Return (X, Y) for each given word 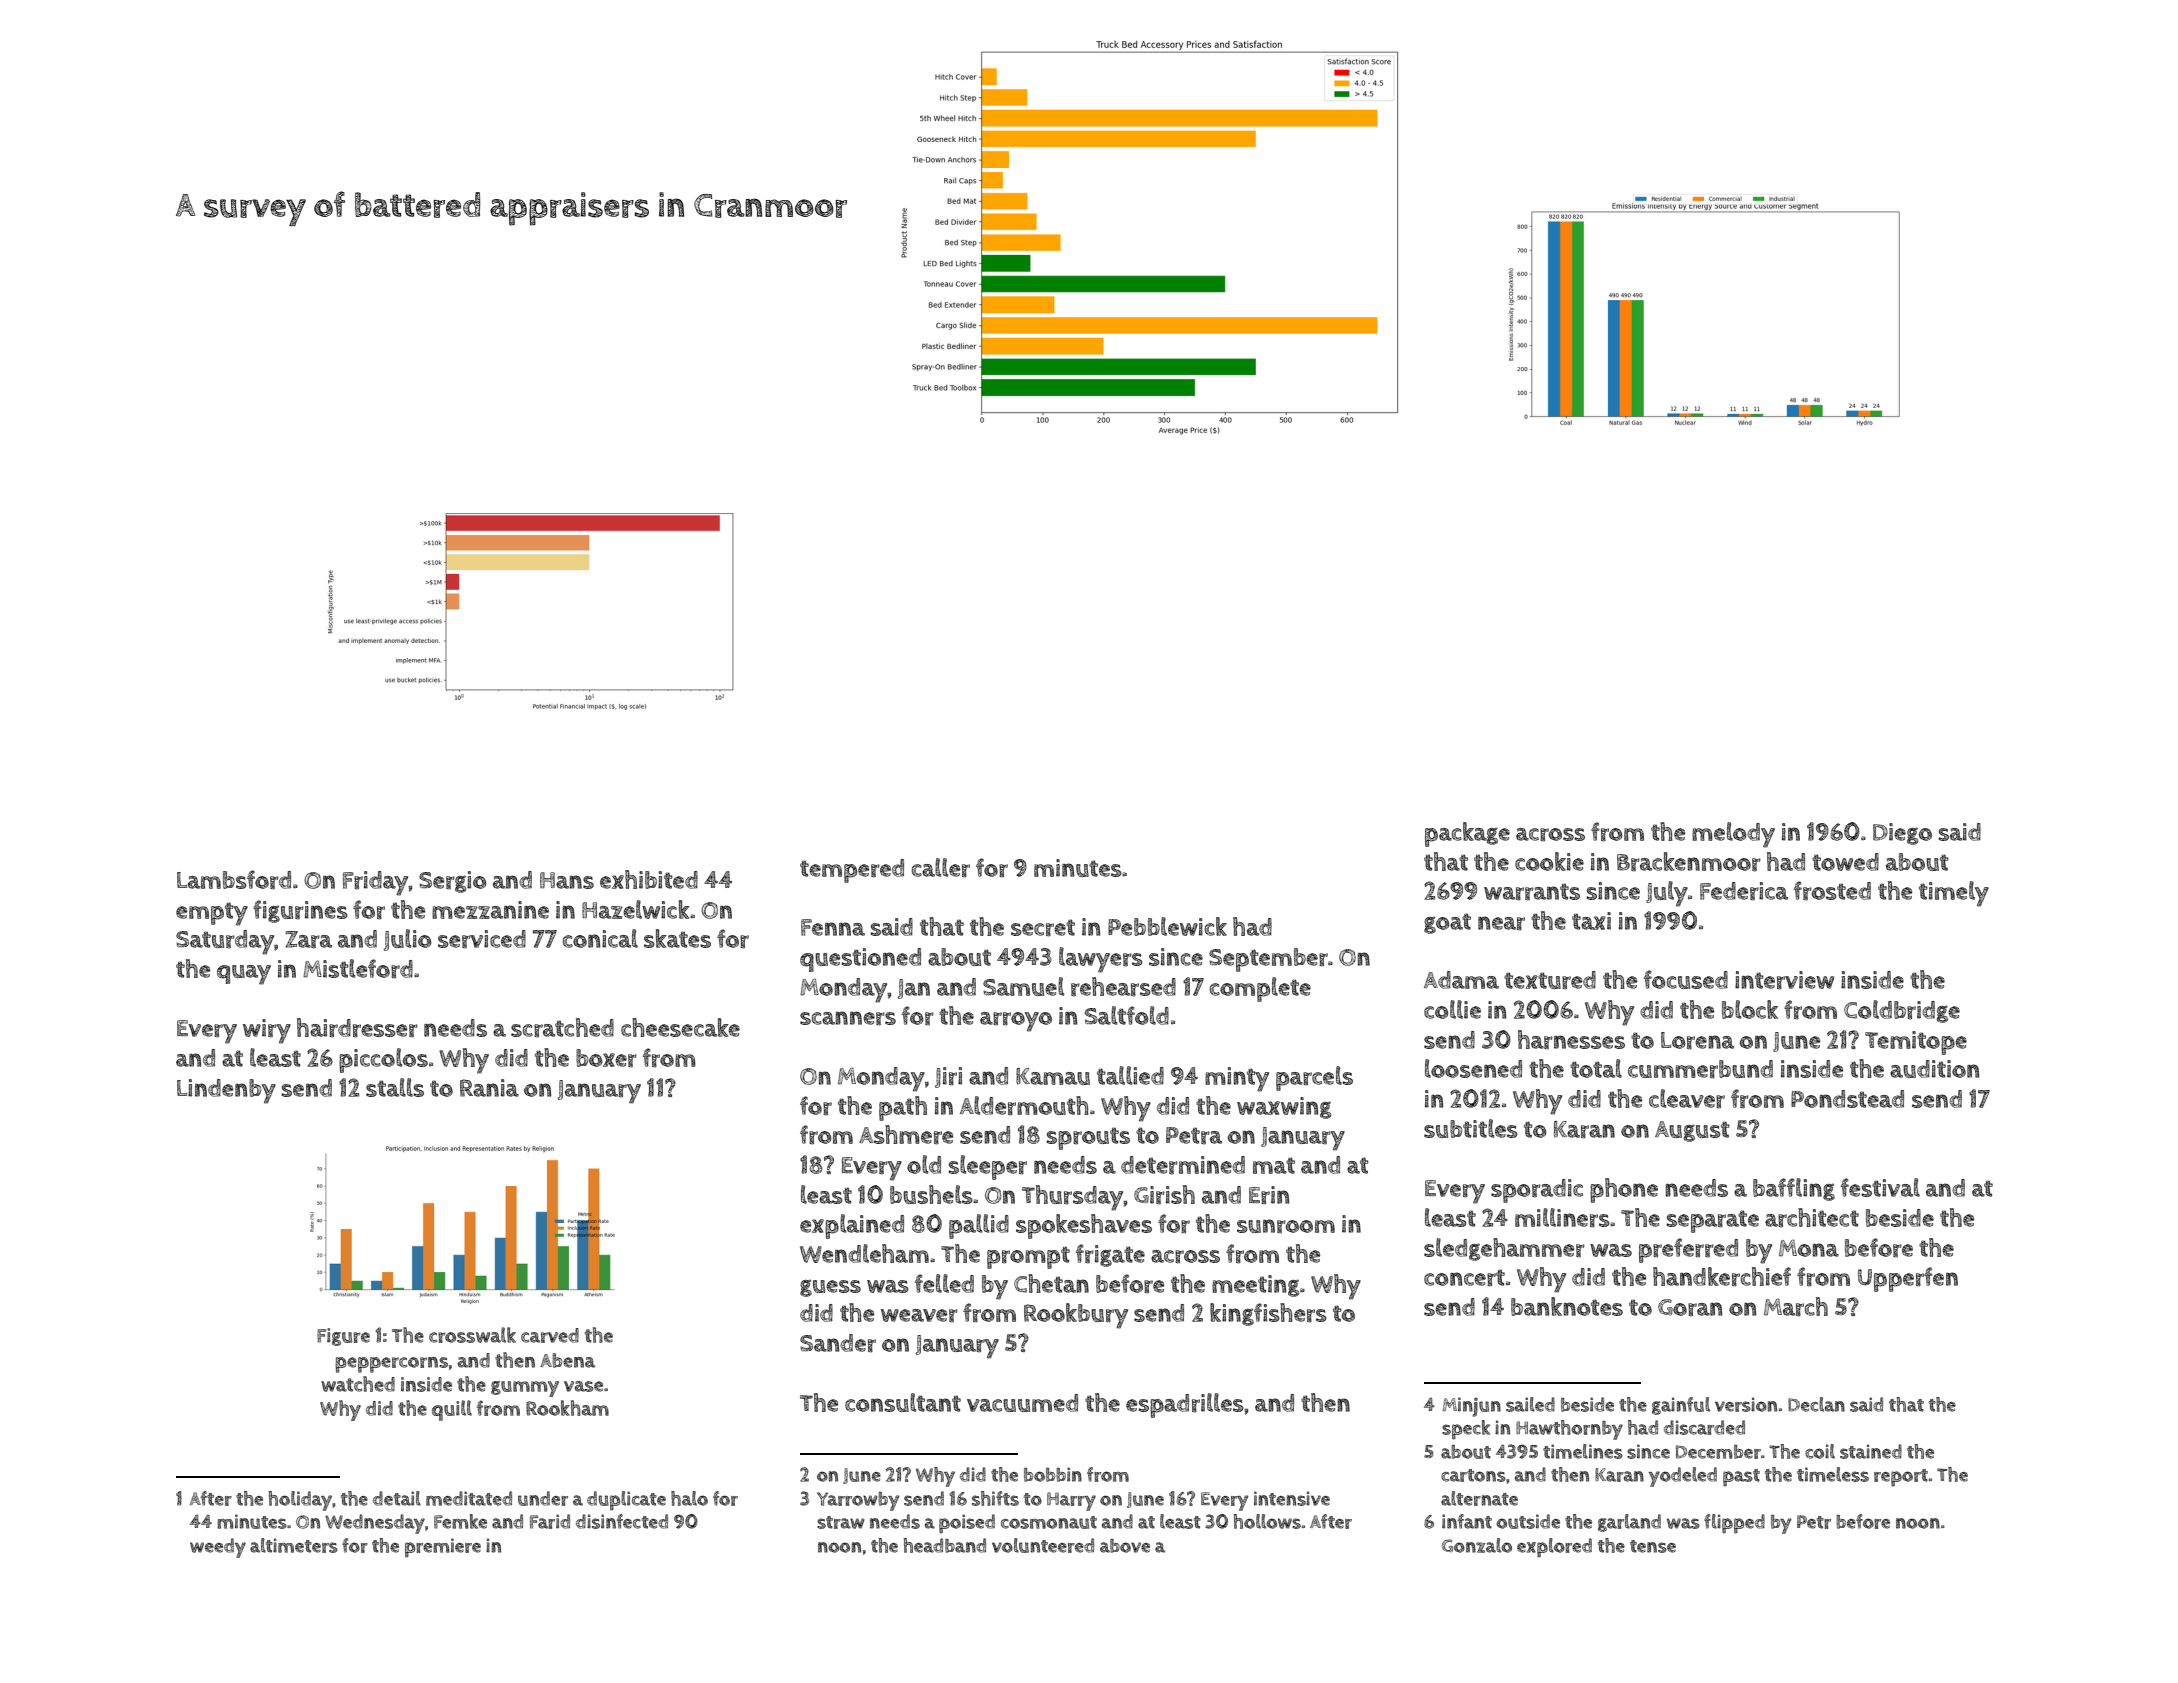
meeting (1256, 1286)
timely (1954, 894)
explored (1554, 1548)
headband (944, 1545)
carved (550, 1335)
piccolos (383, 1060)
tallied (1130, 1075)
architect (1812, 1218)
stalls (395, 1087)
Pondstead (1847, 1099)
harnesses (1571, 1039)
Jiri (948, 1077)
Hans (567, 880)
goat (1447, 923)
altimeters (294, 1545)
